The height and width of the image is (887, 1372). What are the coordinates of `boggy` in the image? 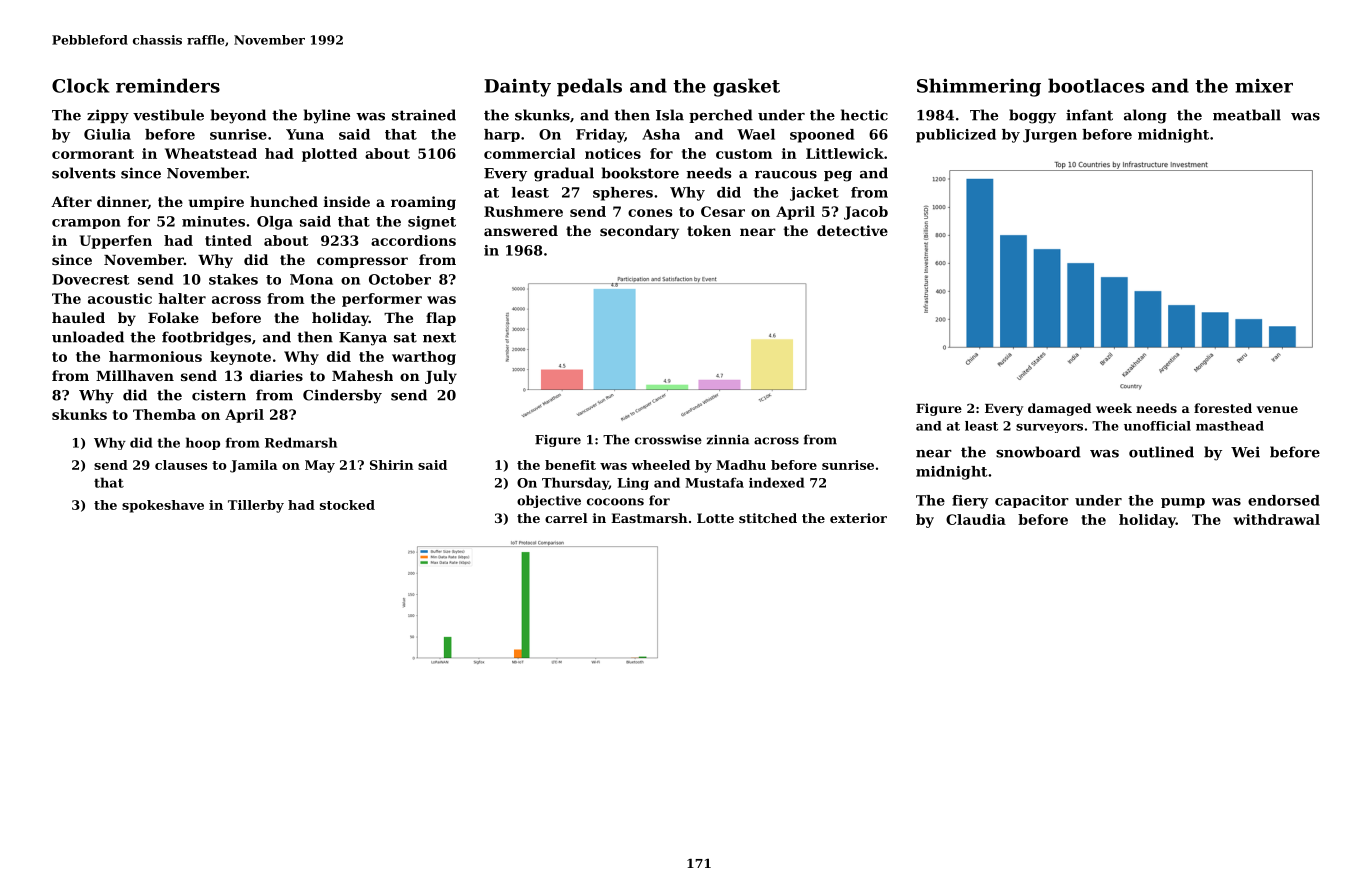 It's located at (1032, 116).
